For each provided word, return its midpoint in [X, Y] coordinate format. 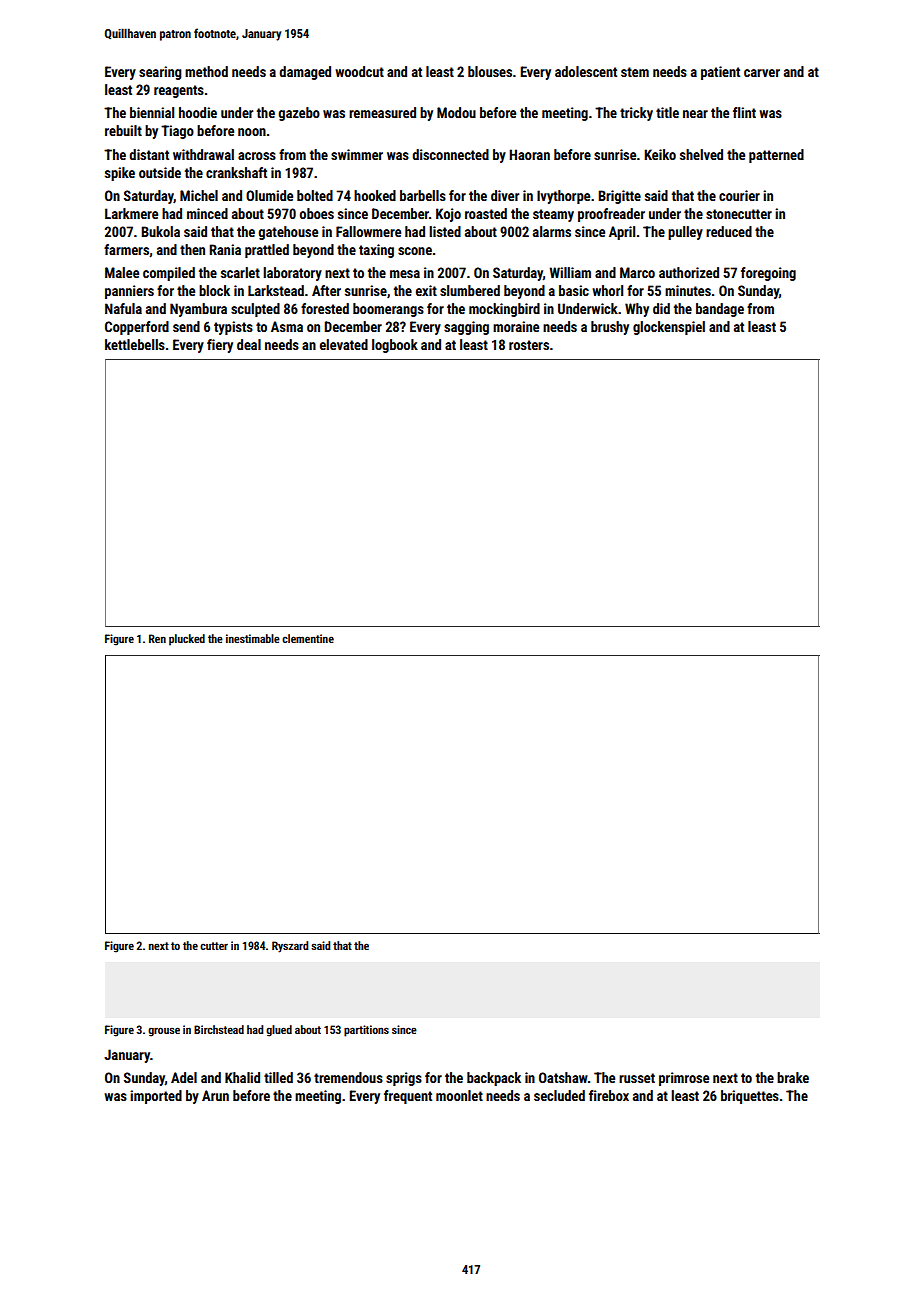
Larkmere [131, 213]
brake [793, 1077]
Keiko [660, 154]
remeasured [382, 112]
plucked [187, 640]
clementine [308, 638]
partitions [366, 1031]
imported [156, 1097]
